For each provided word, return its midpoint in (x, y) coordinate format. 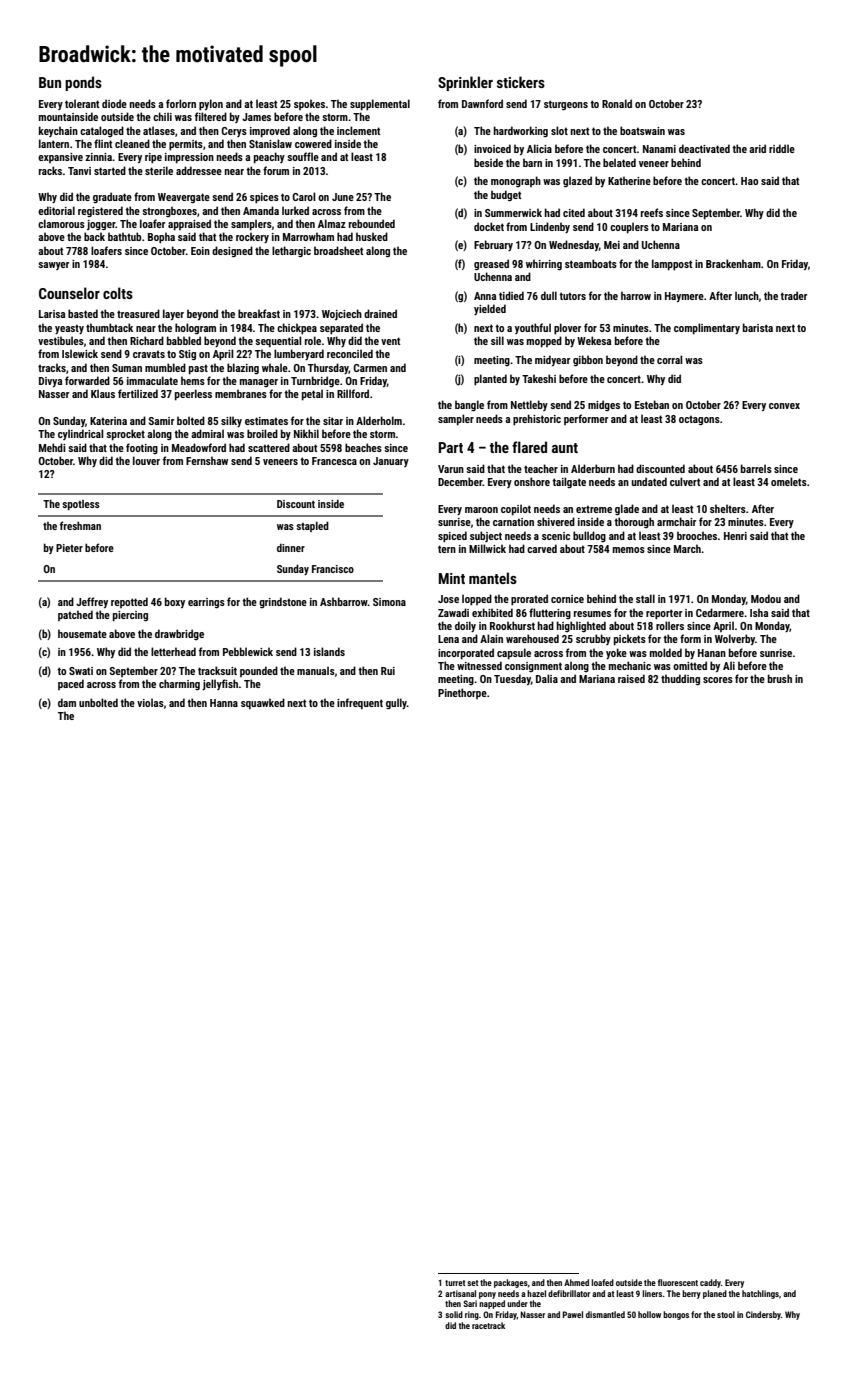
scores (718, 680)
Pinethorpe (462, 693)
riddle (782, 148)
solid (454, 1314)
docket (489, 226)
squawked (263, 703)
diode (114, 103)
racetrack (488, 1325)
